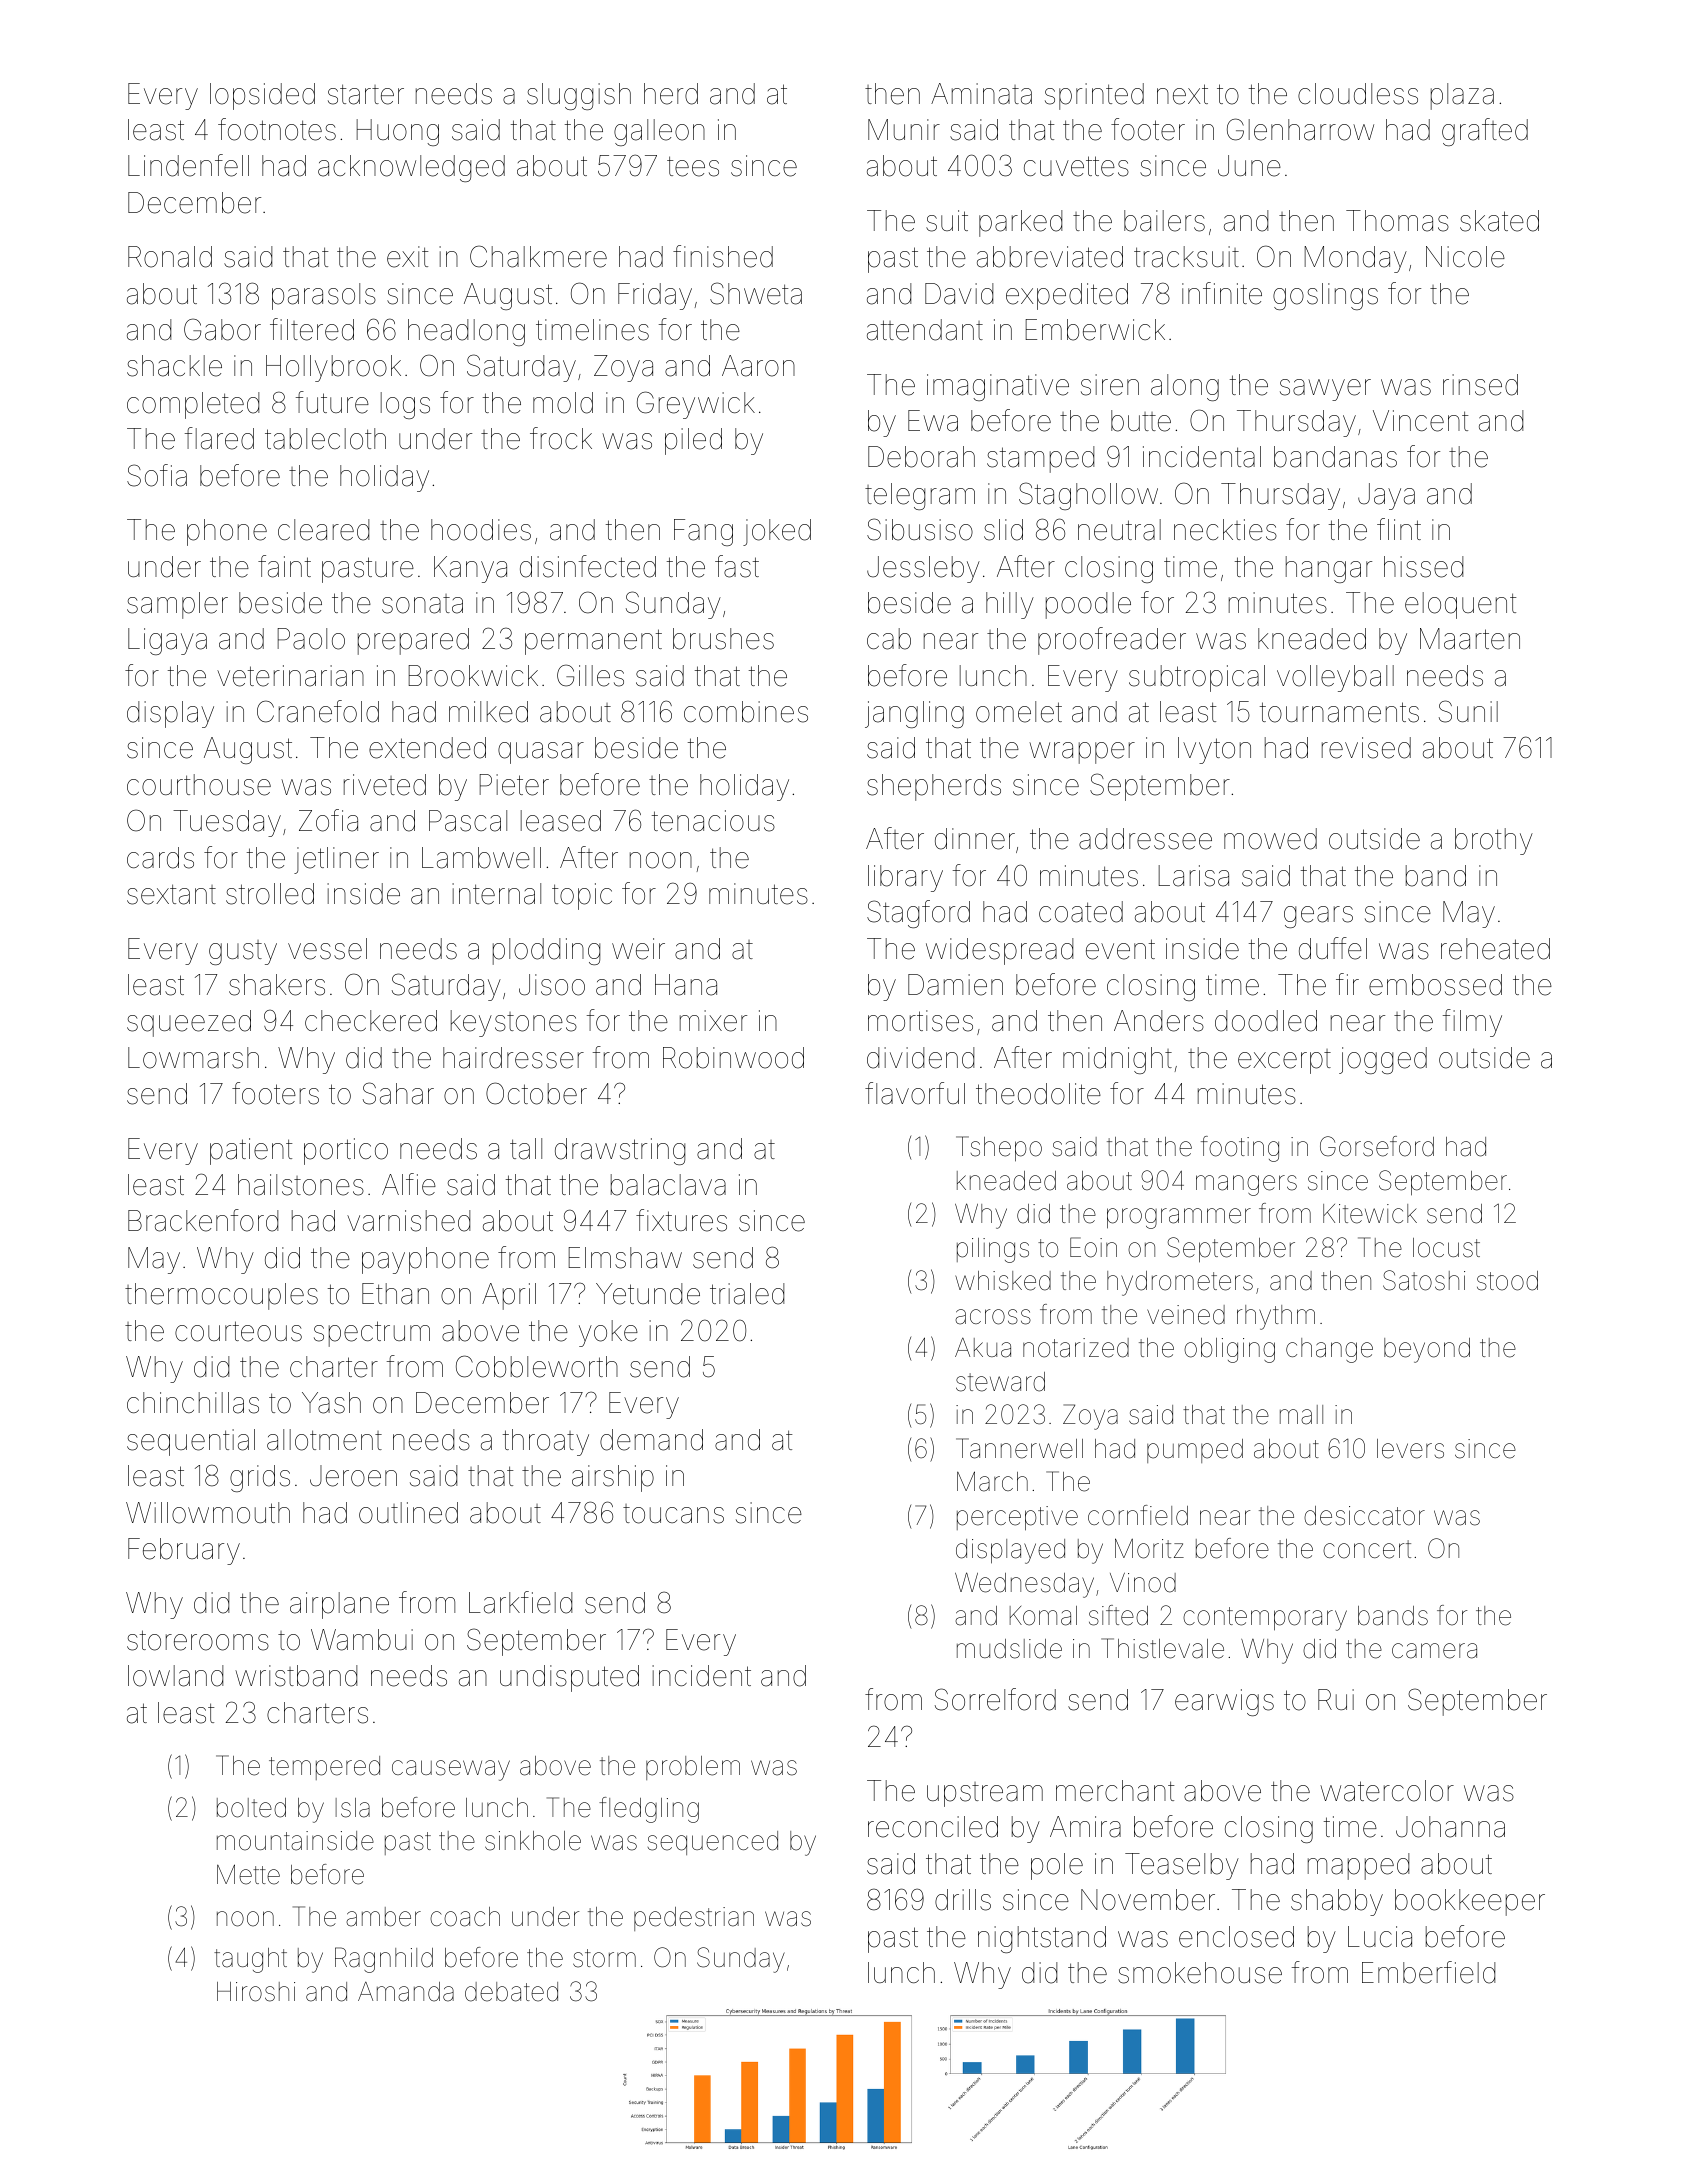 The image size is (1683, 2178). I want to click on Ronald, so click(170, 257).
